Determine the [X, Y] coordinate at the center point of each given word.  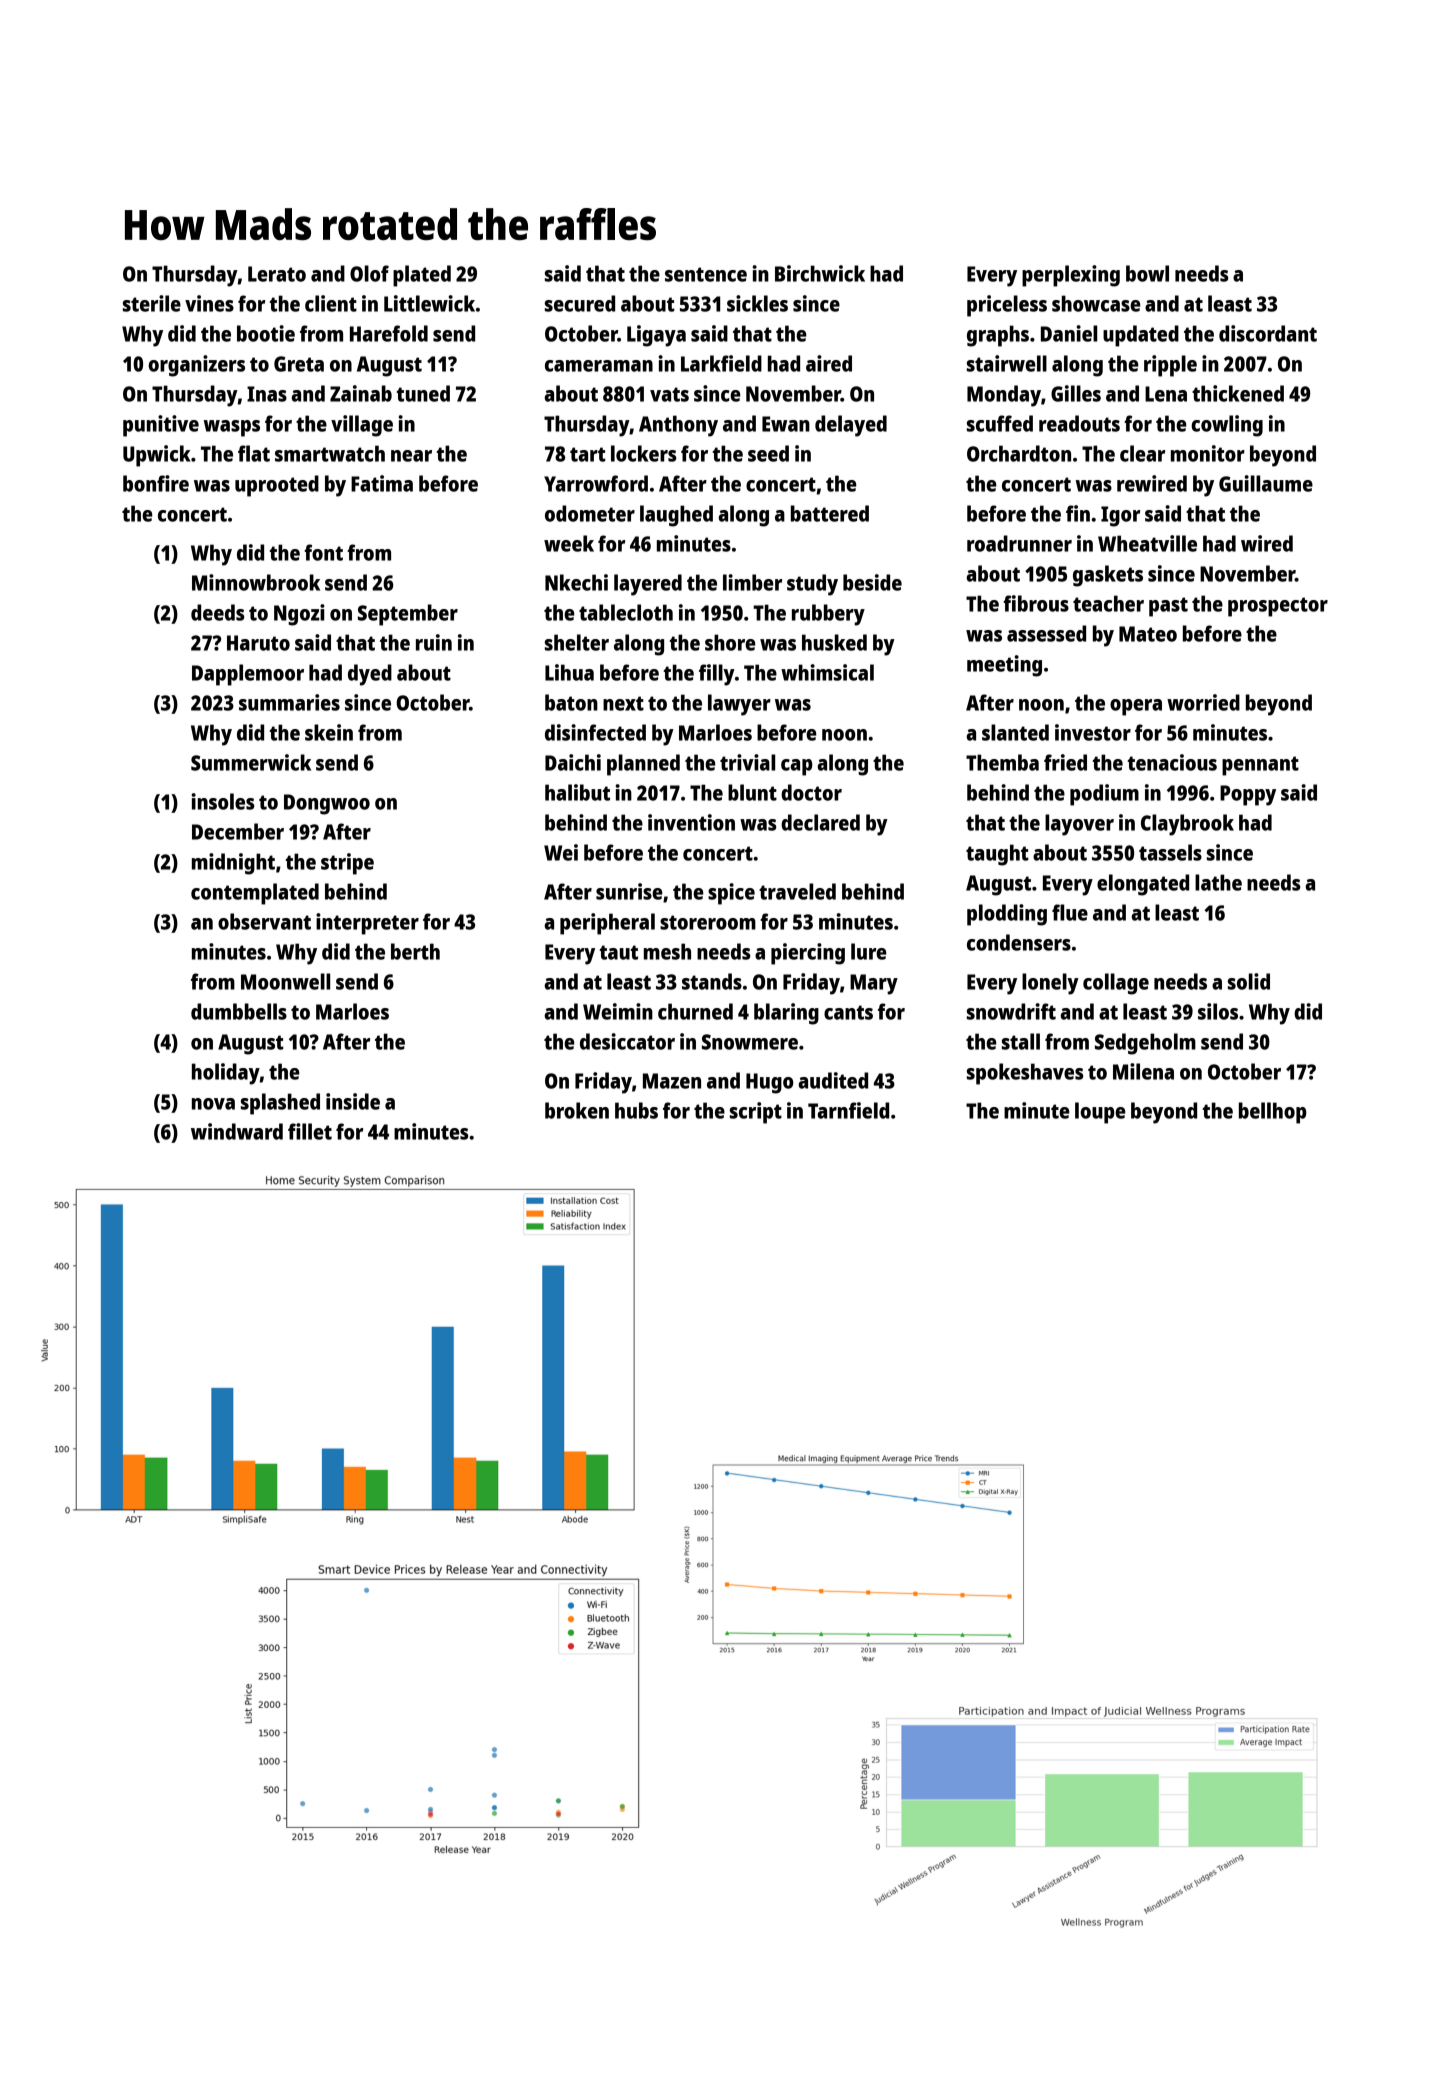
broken [577, 1110]
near [411, 456]
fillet [310, 1131]
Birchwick [820, 273]
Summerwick [251, 762]
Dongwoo [327, 804]
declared [820, 822]
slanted [1015, 732]
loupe [1100, 1113]
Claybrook [1187, 825]
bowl [1147, 273]
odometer [590, 513]
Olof [369, 273]
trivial [747, 762]
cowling [1227, 426]
